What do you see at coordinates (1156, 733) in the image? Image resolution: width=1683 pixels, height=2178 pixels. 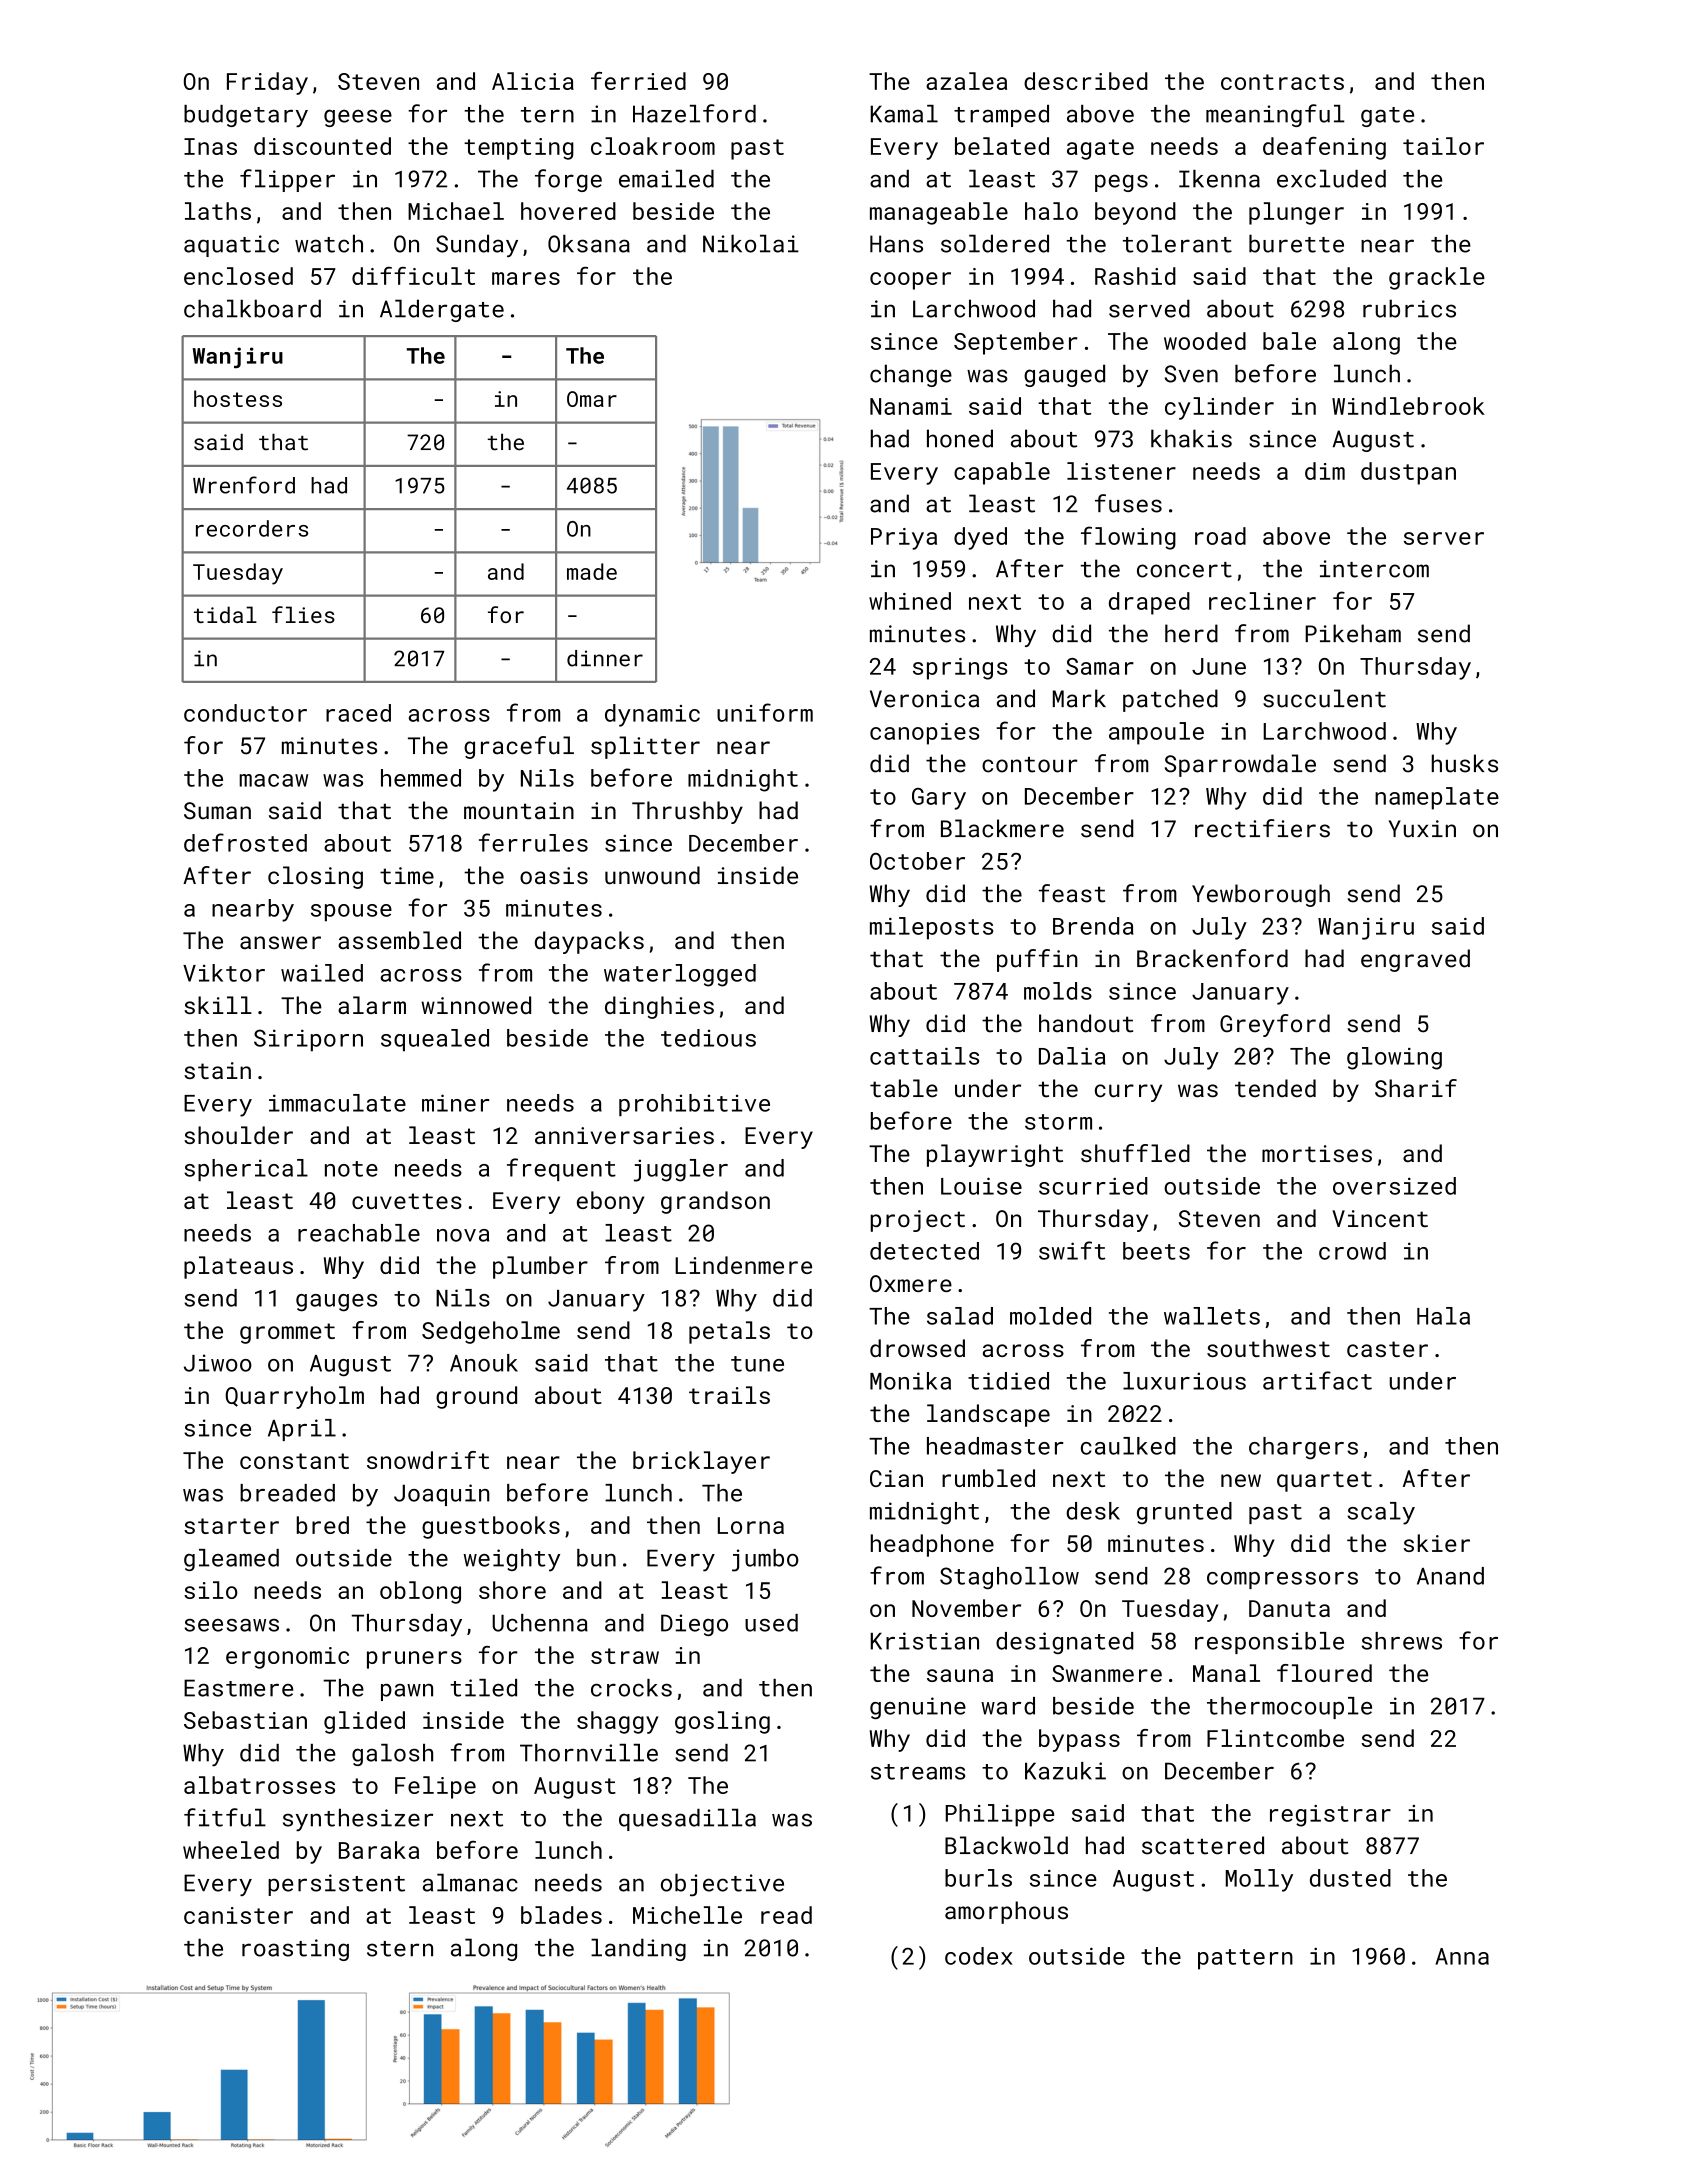 I see `ampoule` at bounding box center [1156, 733].
